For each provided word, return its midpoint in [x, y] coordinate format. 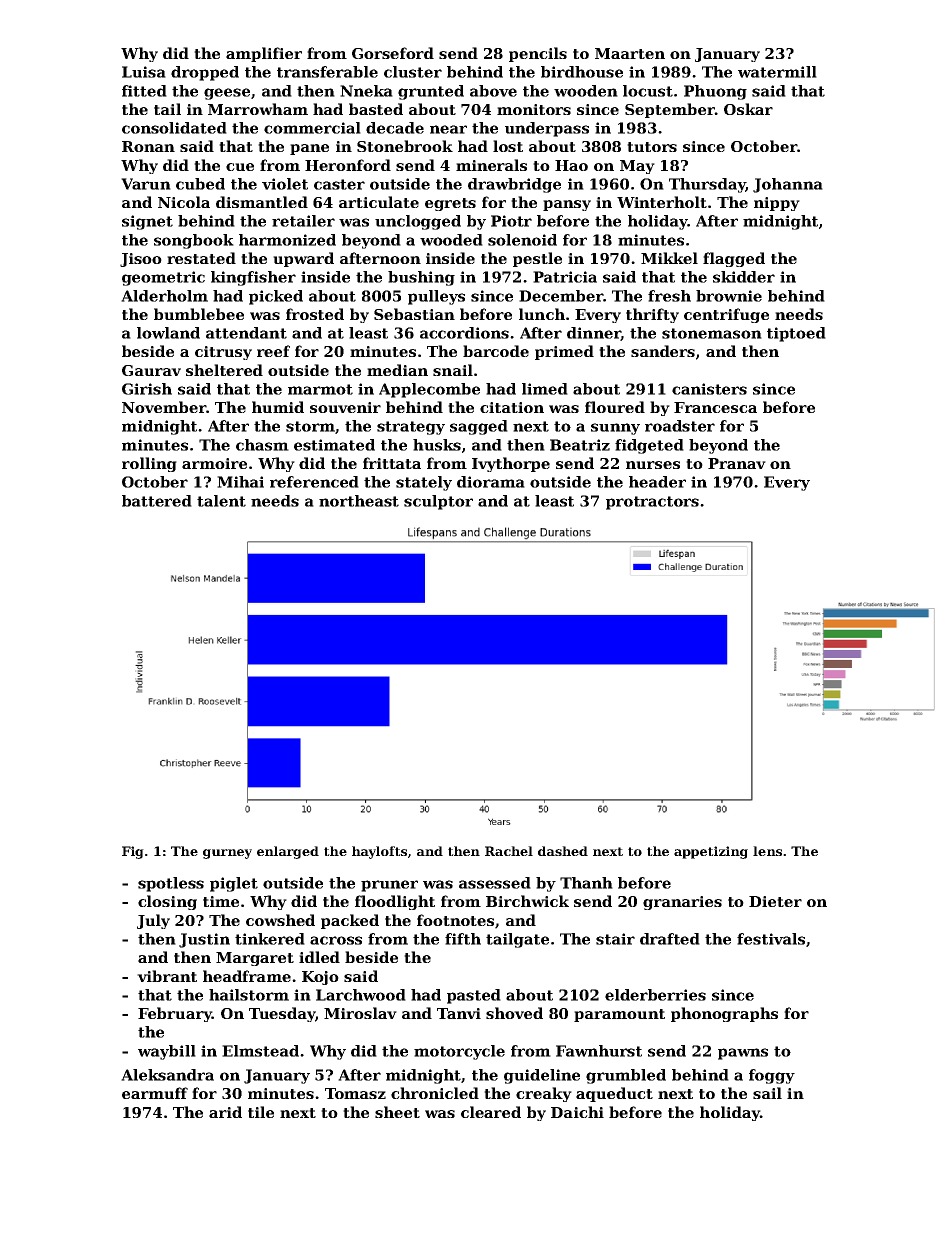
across [336, 940]
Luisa [144, 72]
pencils [538, 54]
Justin [204, 940]
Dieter [775, 901]
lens [767, 851]
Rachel [509, 851]
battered [157, 501]
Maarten [630, 53]
